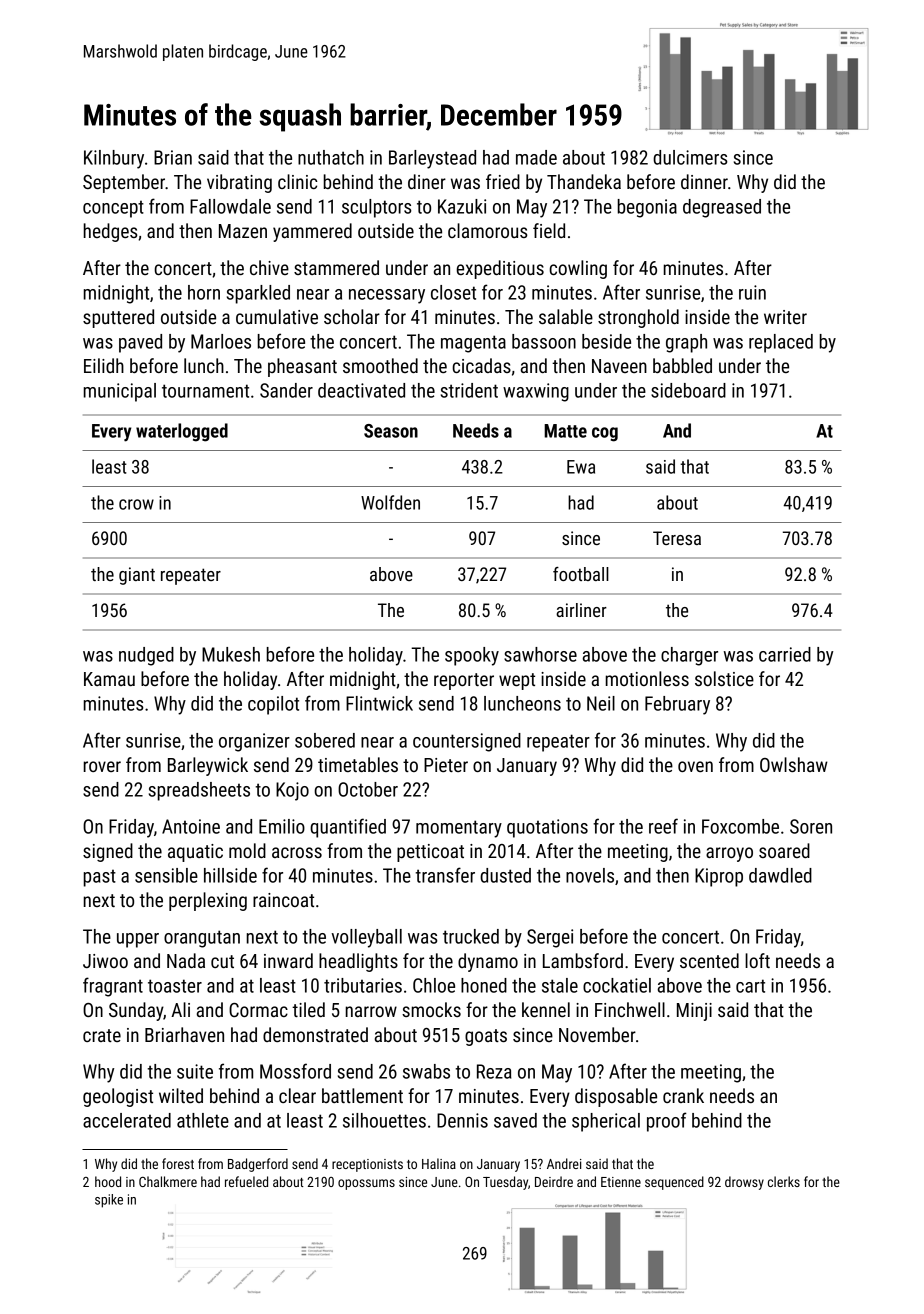 This screenshot has height=1314, width=924. Describe the element at coordinates (426, 1071) in the screenshot. I see `swabs` at that location.
